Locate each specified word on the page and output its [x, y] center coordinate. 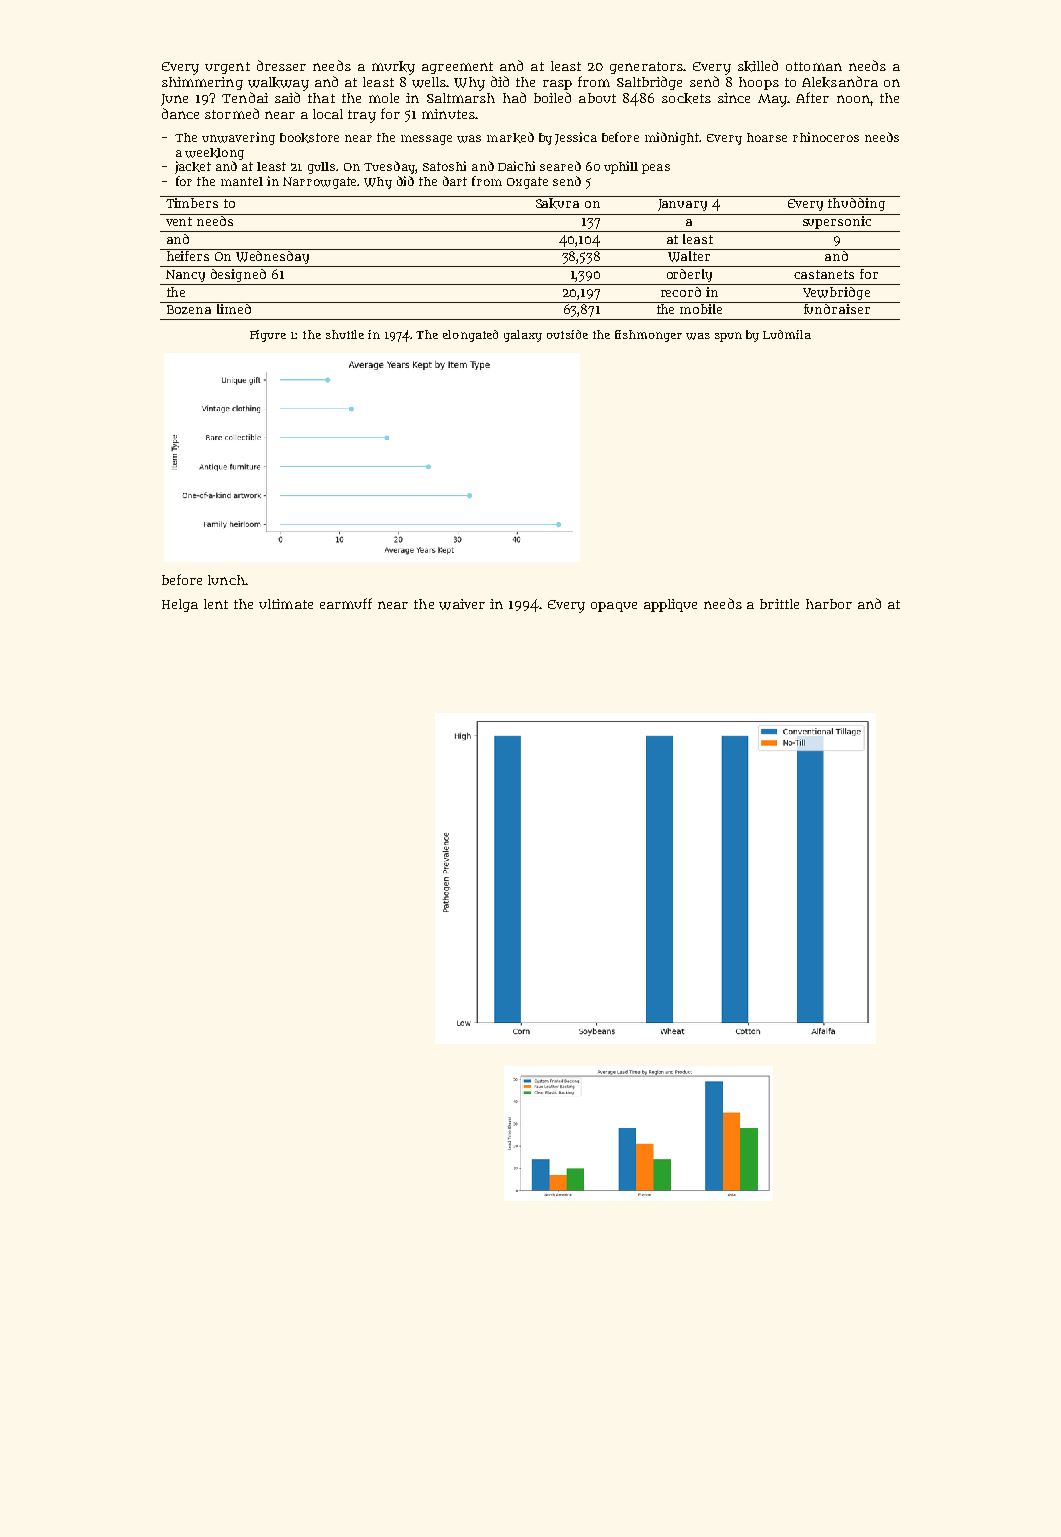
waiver [462, 604]
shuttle [345, 334]
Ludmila [787, 334]
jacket [193, 167]
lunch [226, 580]
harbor [829, 604]
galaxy [523, 336]
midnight [672, 138]
